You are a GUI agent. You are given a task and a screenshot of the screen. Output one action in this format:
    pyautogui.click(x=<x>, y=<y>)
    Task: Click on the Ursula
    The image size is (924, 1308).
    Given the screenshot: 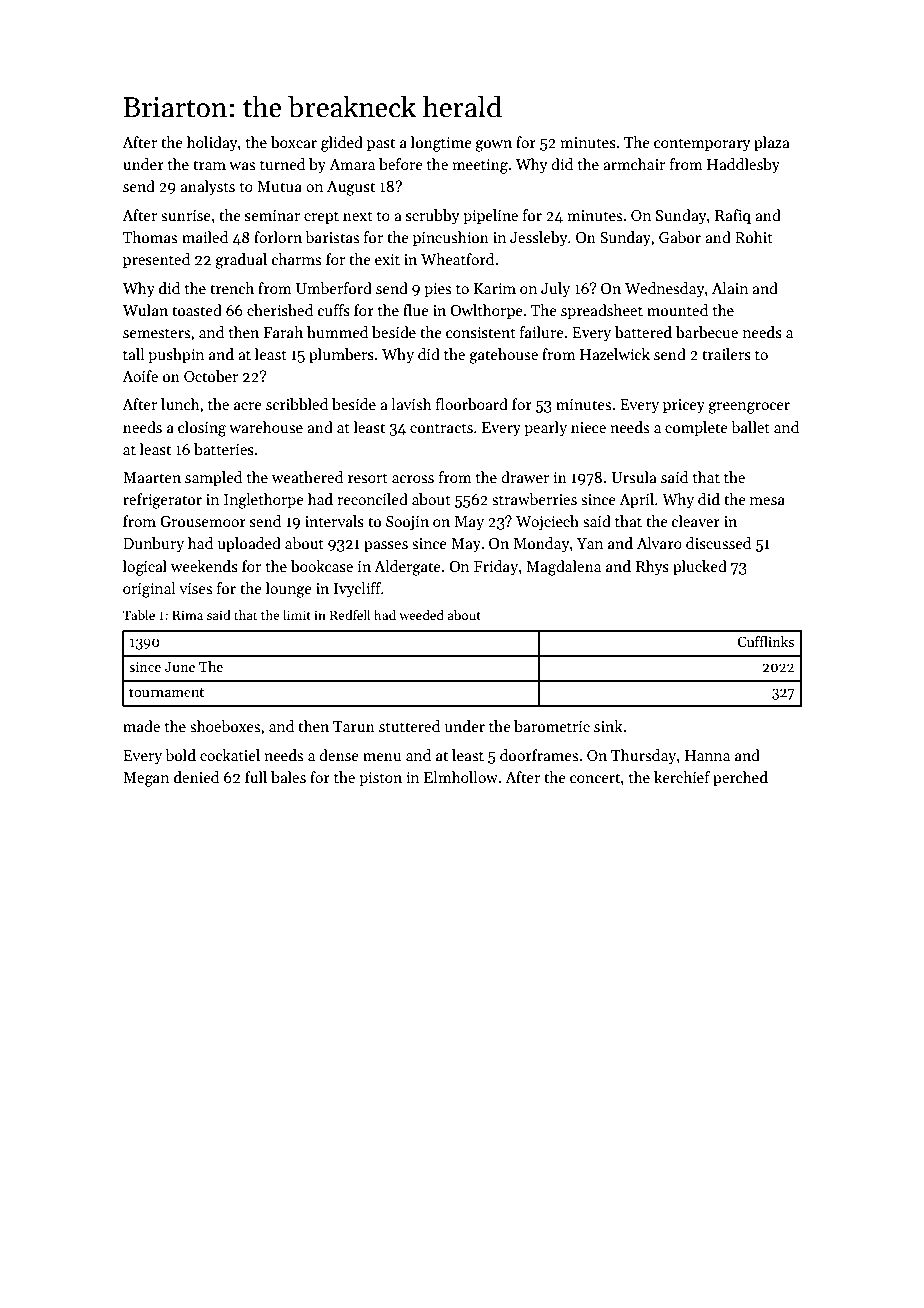 What is the action you would take?
    pyautogui.click(x=634, y=477)
